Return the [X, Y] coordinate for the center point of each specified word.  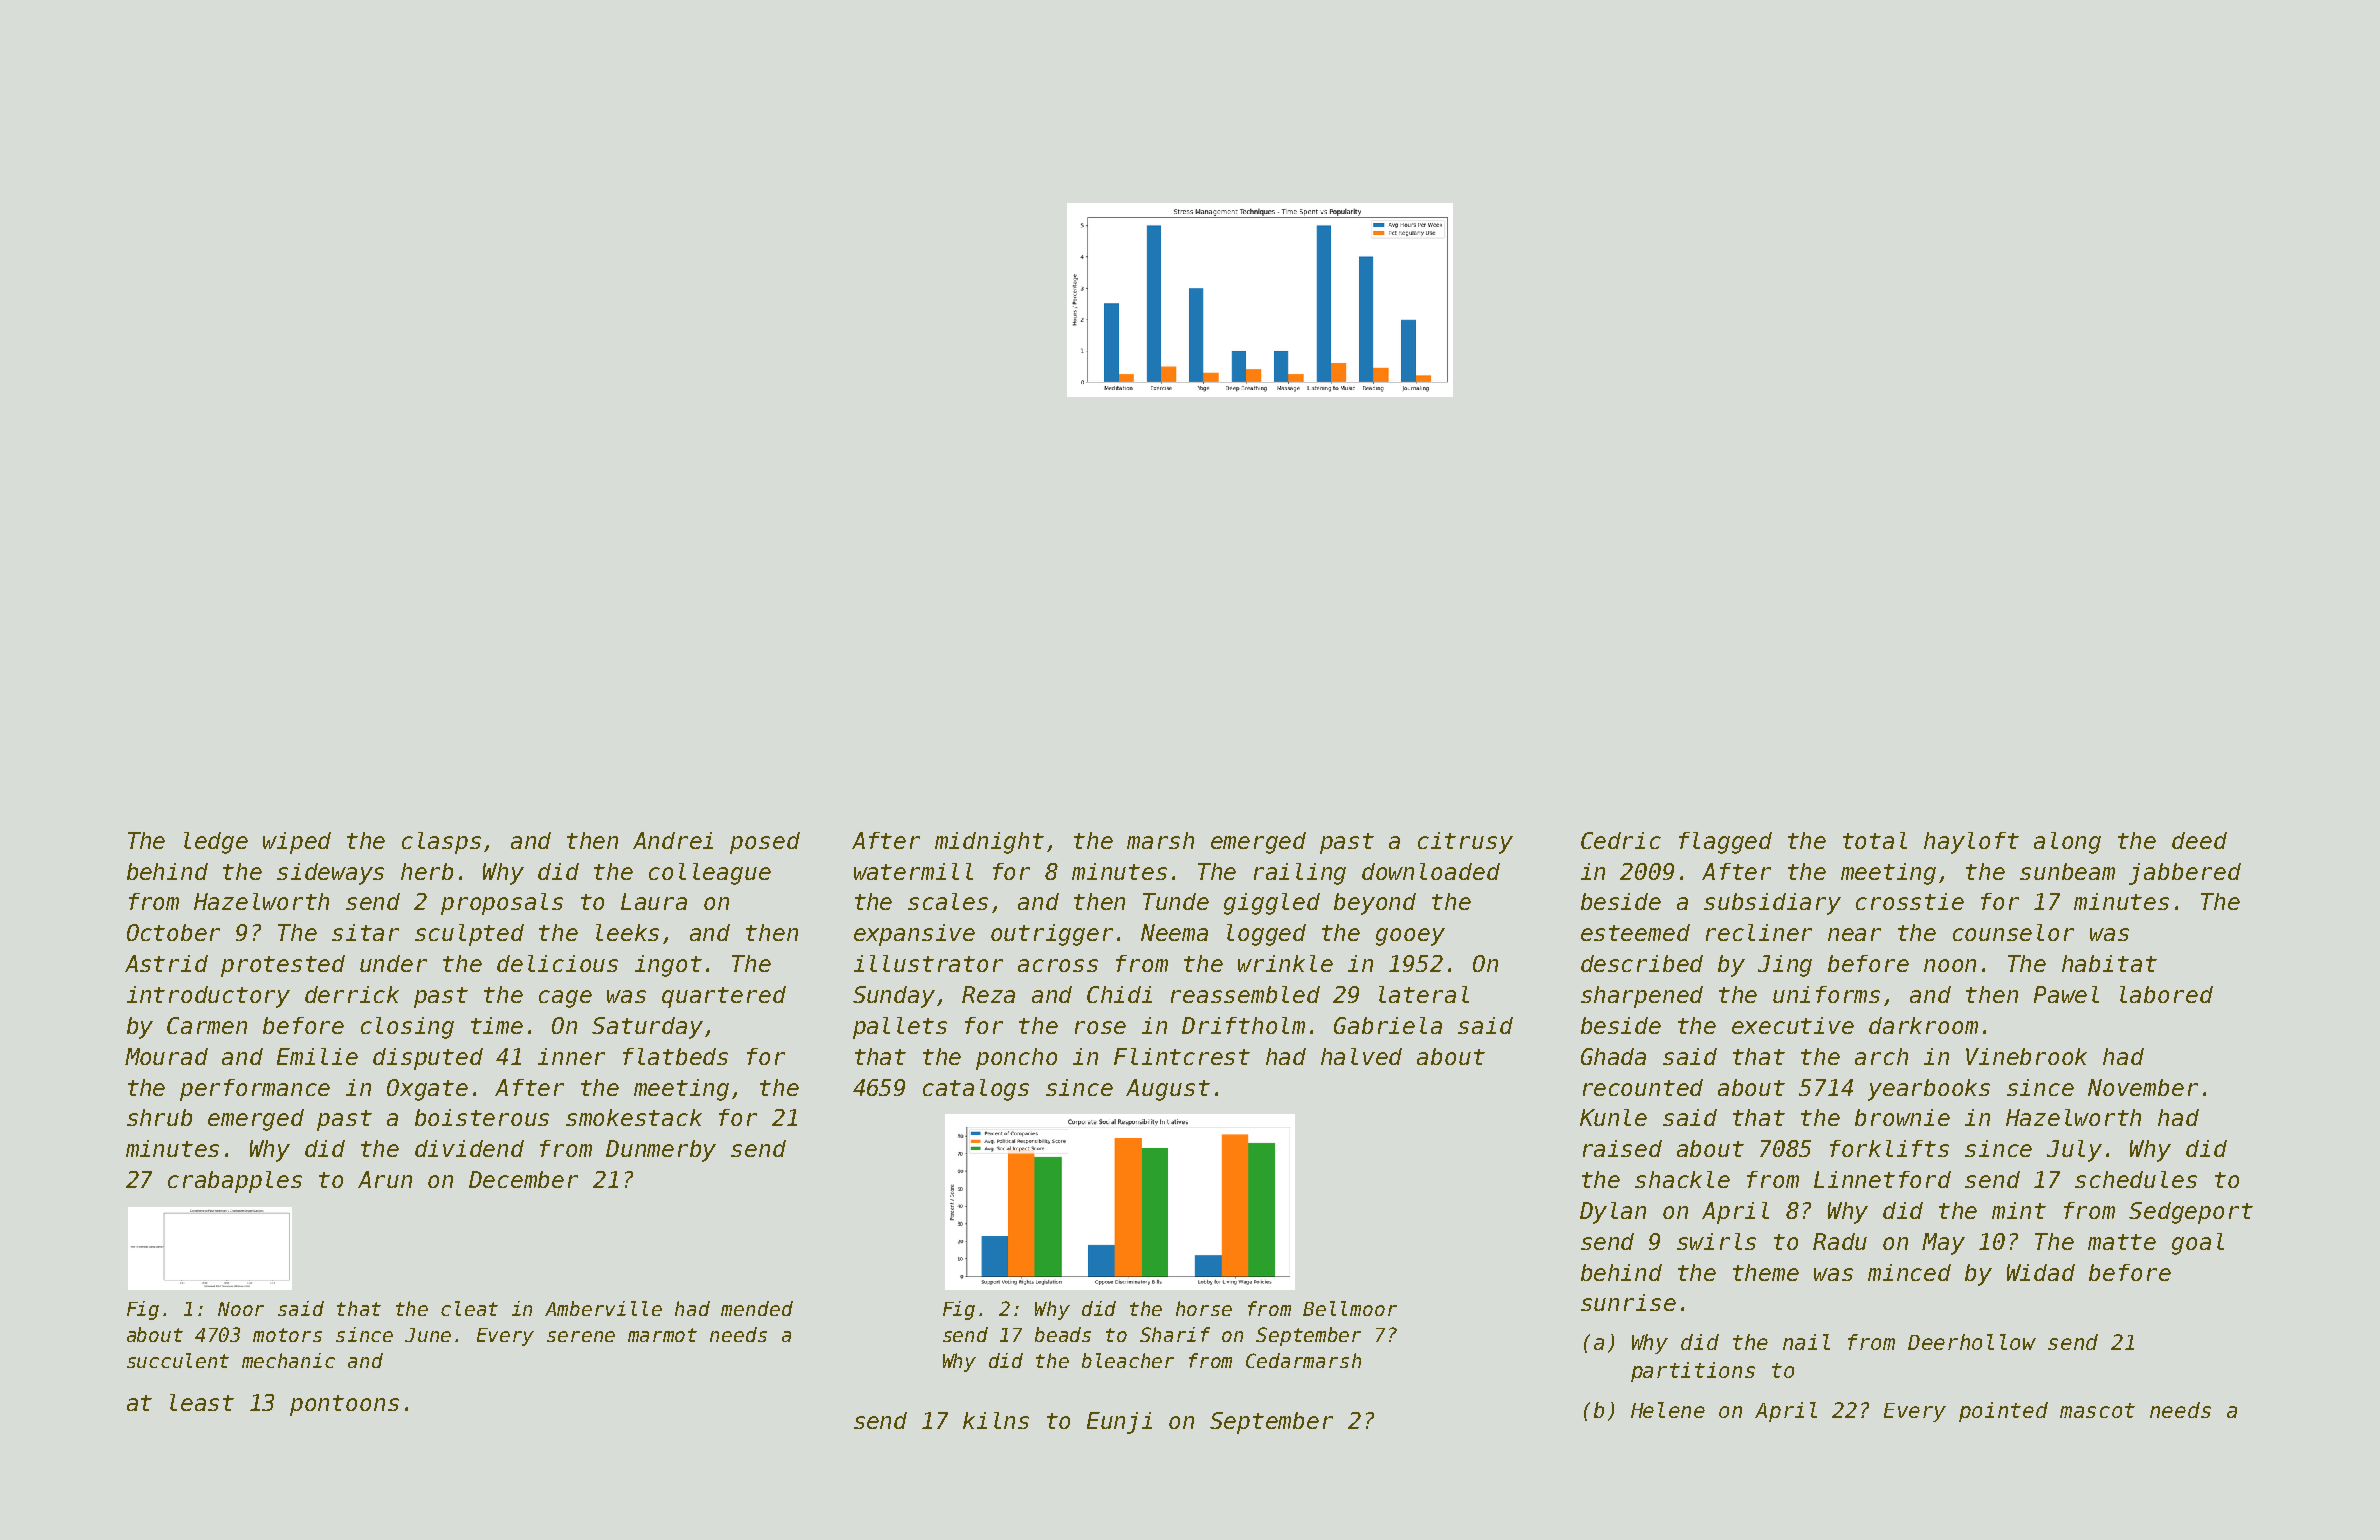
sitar [365, 932]
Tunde [1176, 901]
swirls [1716, 1241]
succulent [178, 1360]
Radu [1840, 1241]
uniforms [1826, 994]
